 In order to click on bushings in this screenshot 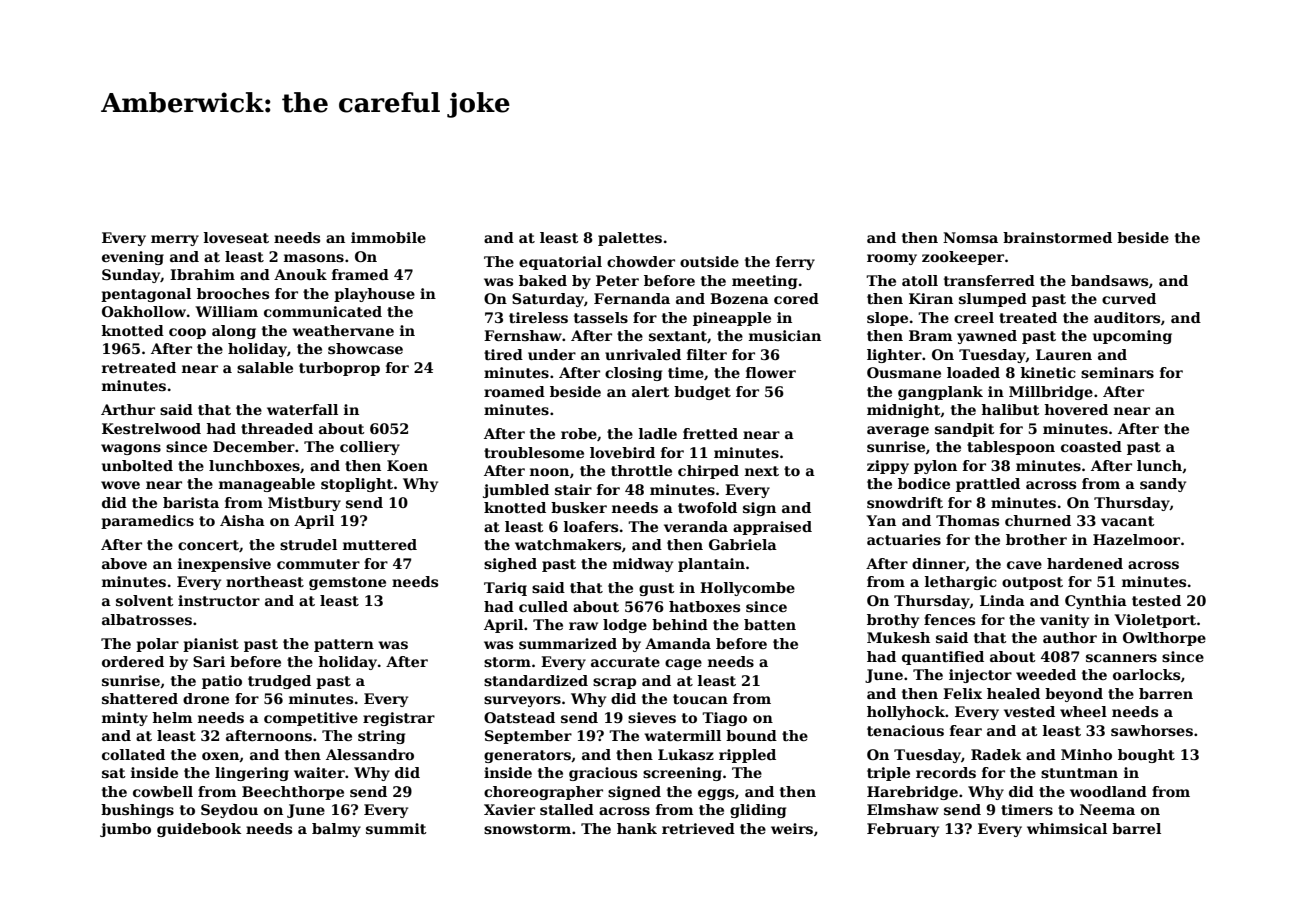, I will do `click(137, 811)`.
